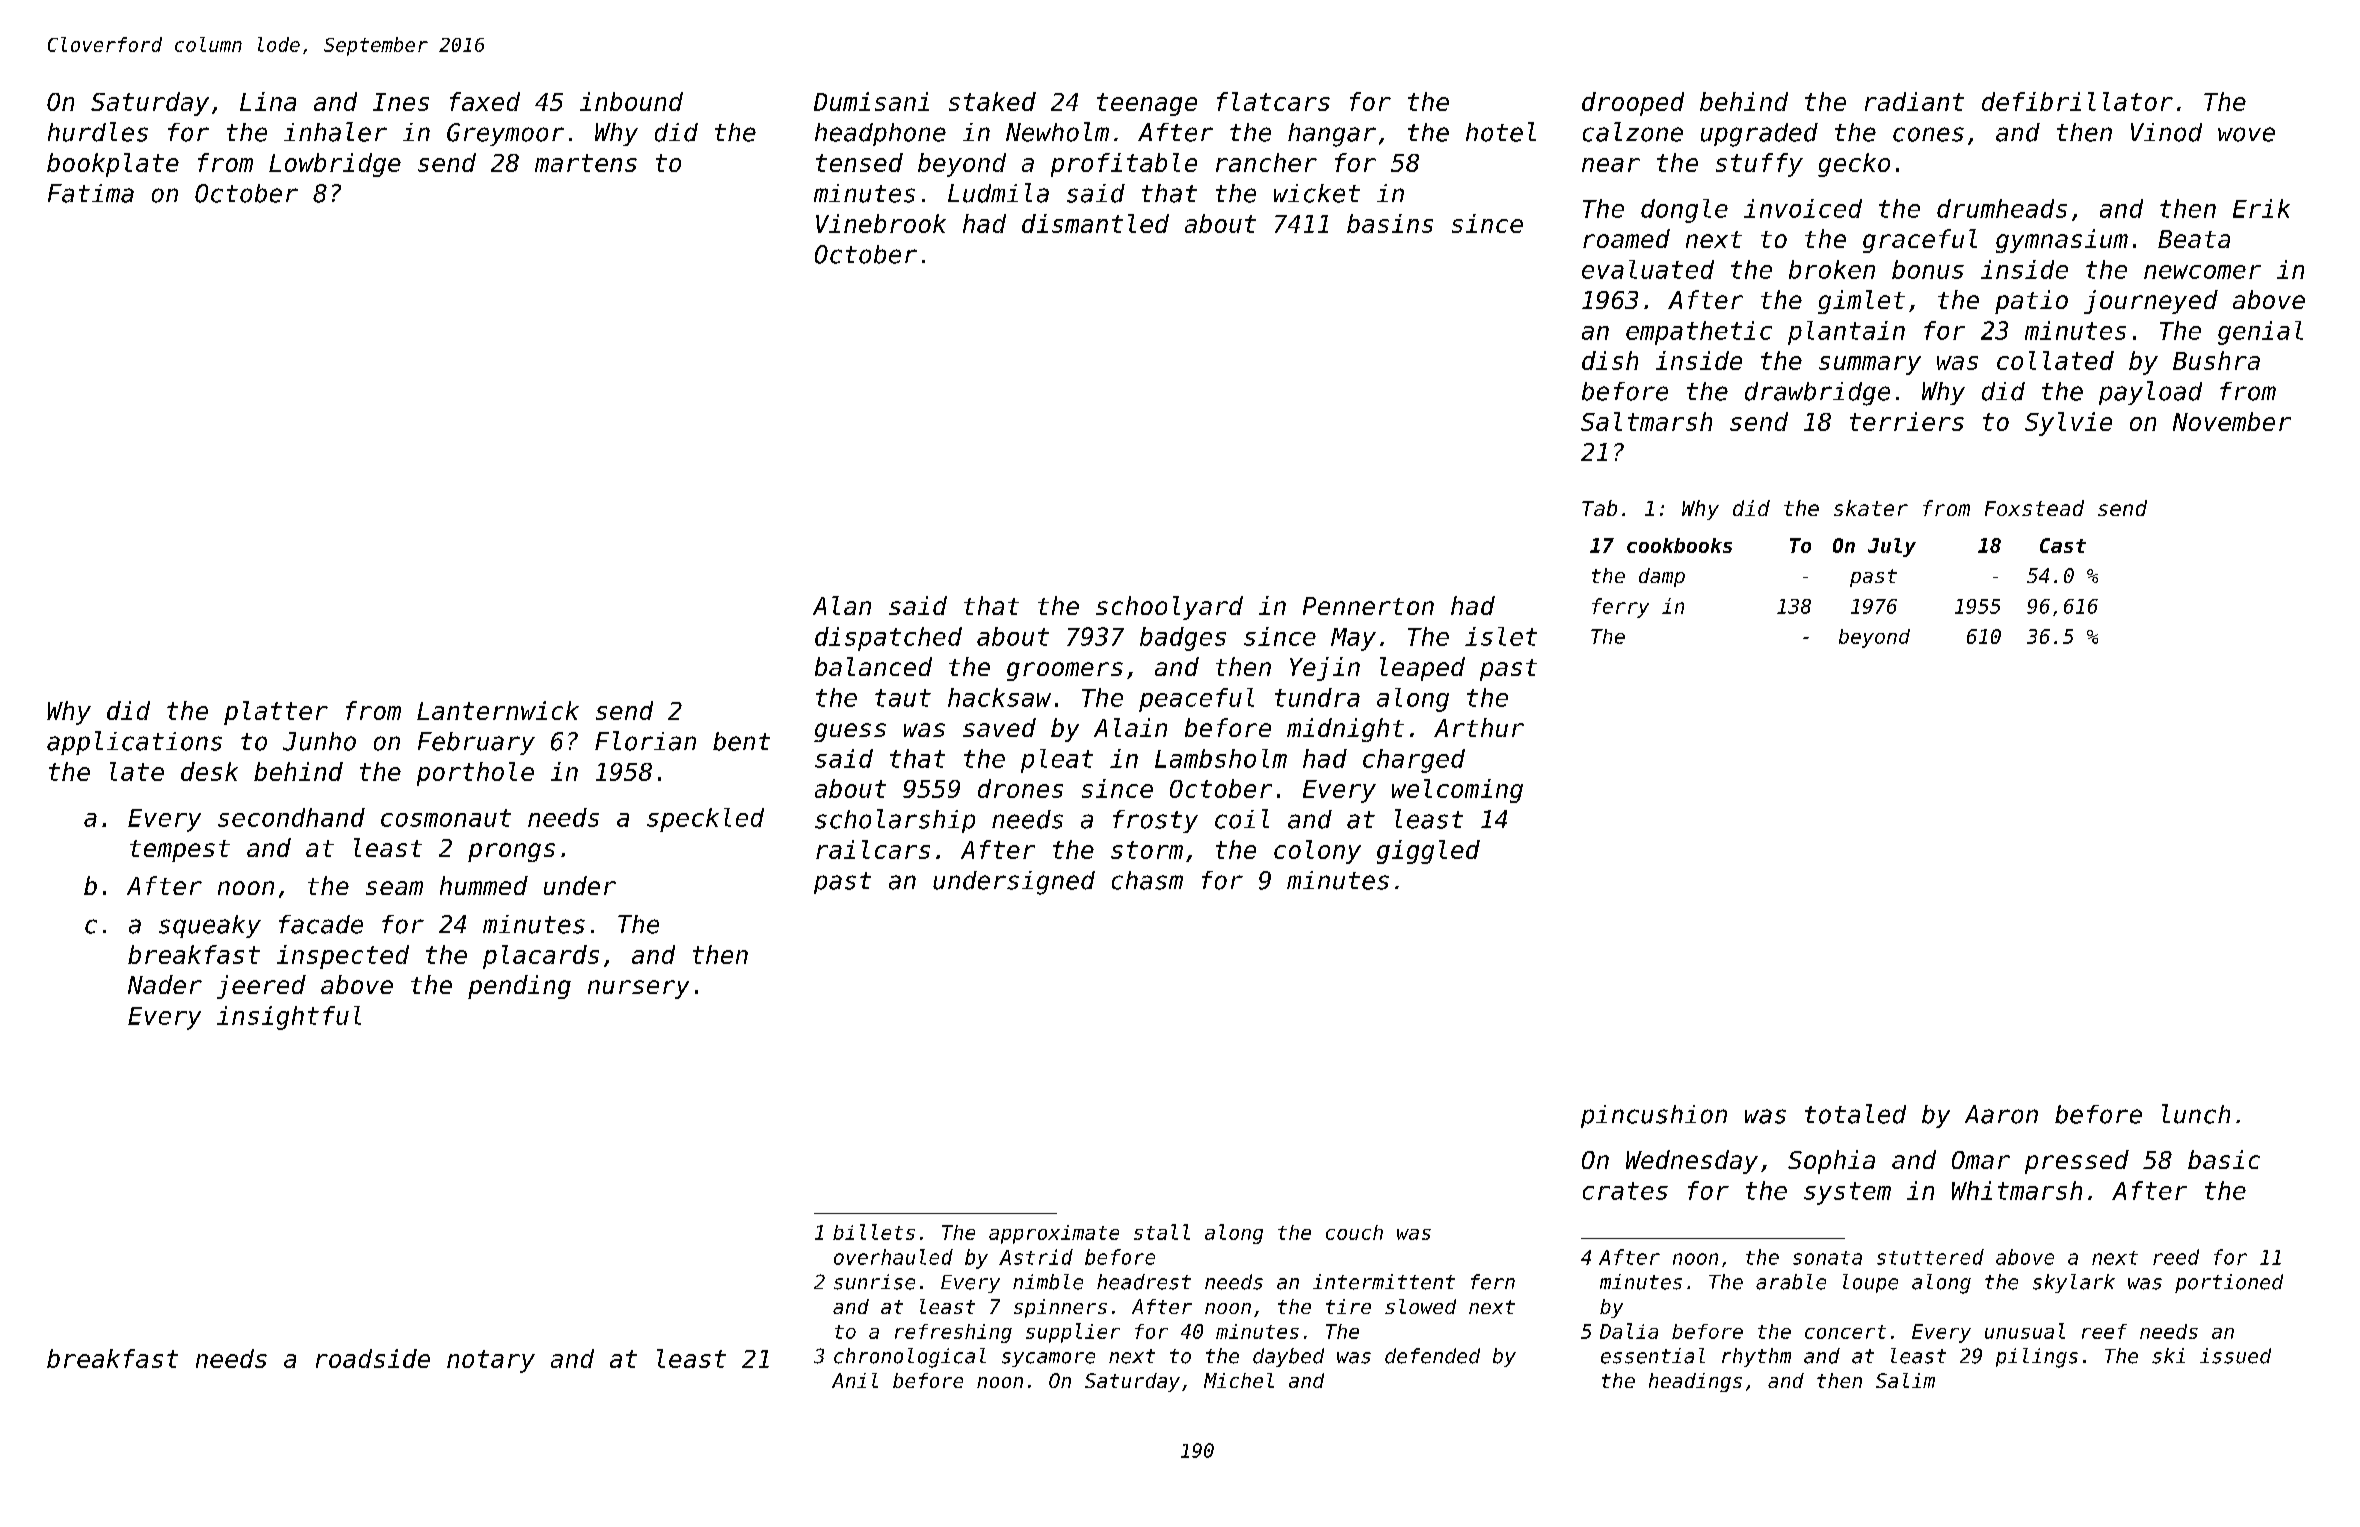 The height and width of the image is (1527, 2360). What do you see at coordinates (1870, 1283) in the image?
I see `loupe` at bounding box center [1870, 1283].
